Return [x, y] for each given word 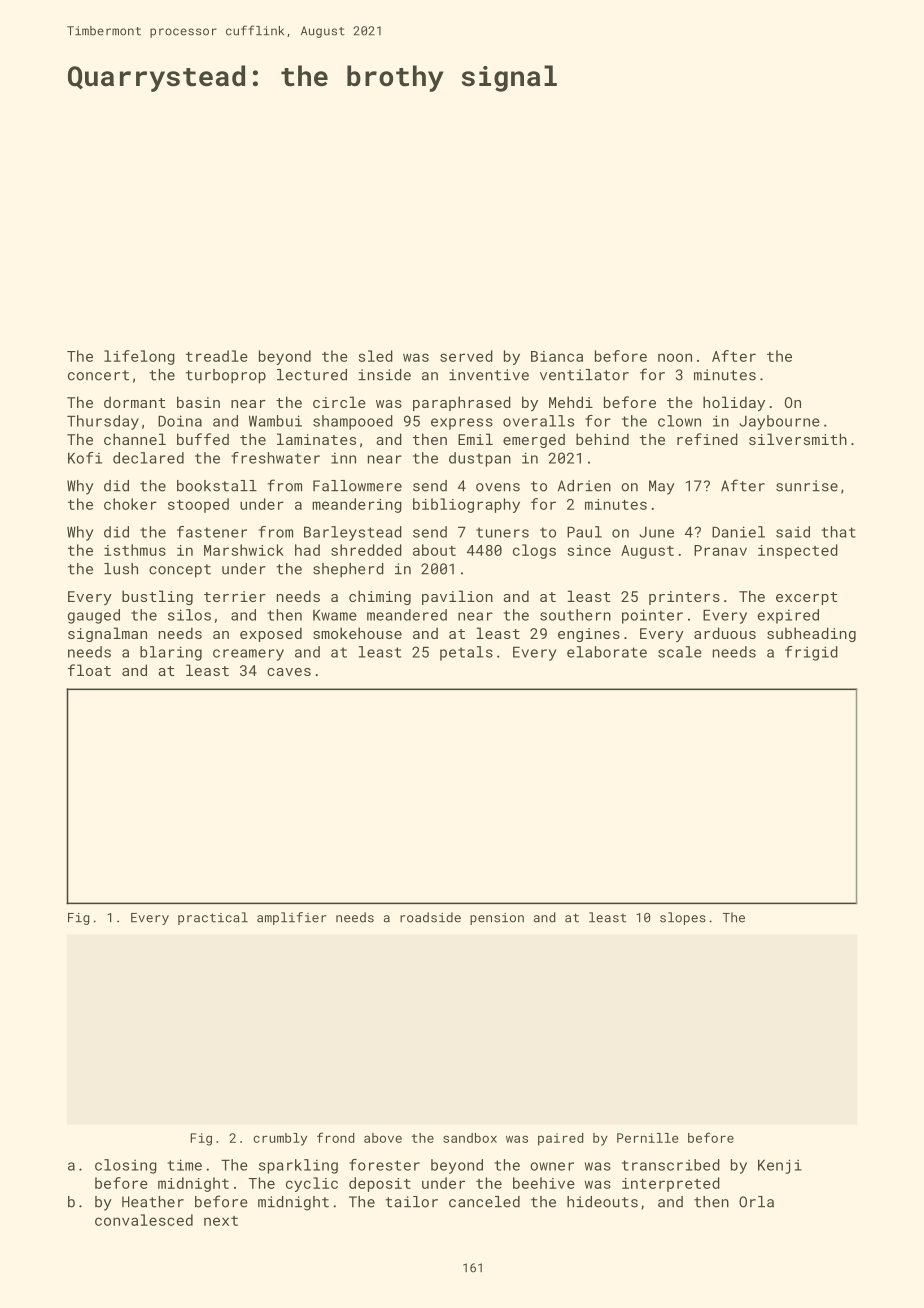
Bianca [557, 356]
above [383, 1138]
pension [497, 919]
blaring [171, 653]
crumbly [280, 1139]
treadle [217, 356]
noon [675, 357]
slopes [683, 918]
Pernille [647, 1138]
